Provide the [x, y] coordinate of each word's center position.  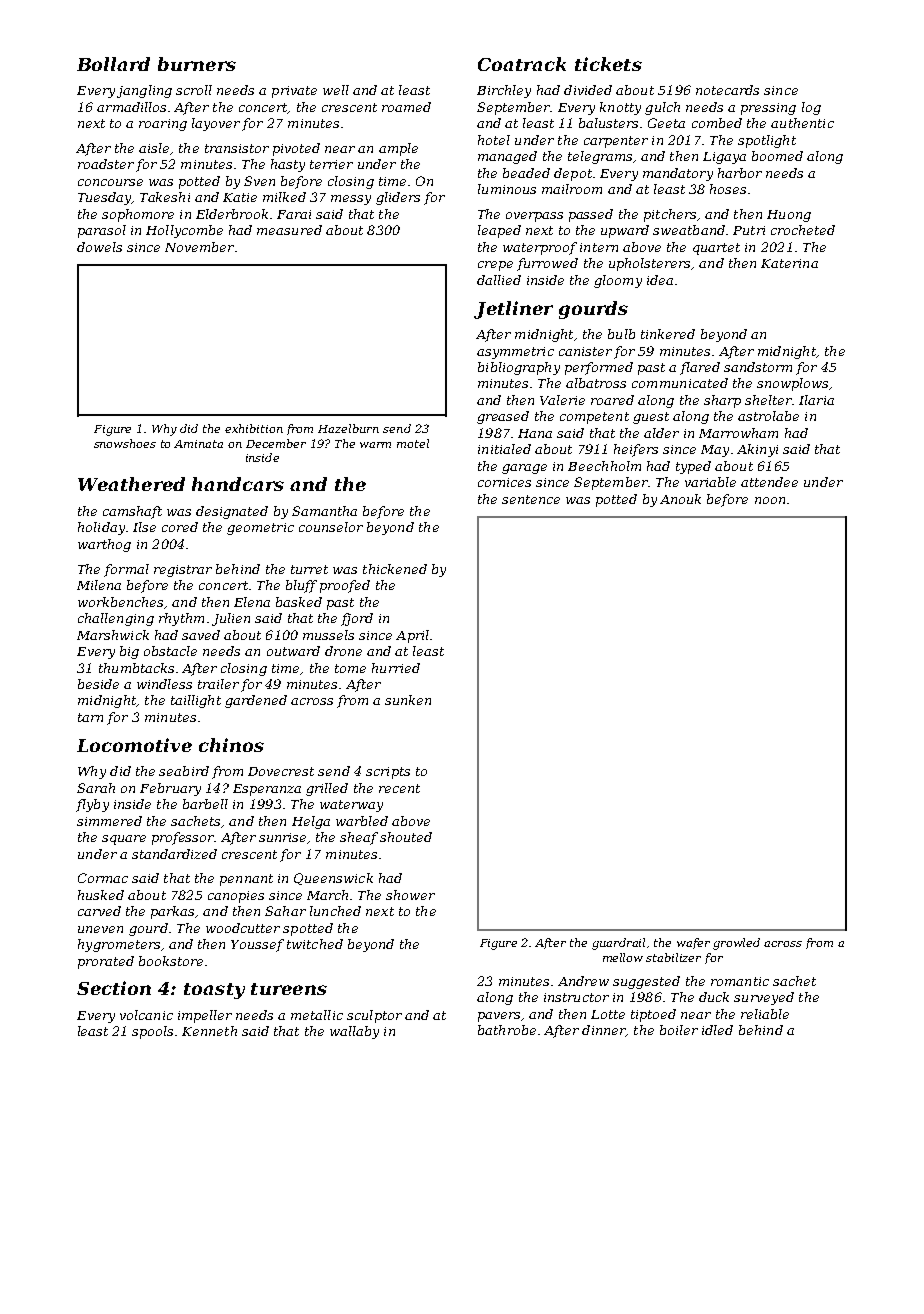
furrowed [547, 264]
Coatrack [522, 64]
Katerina [789, 263]
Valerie [562, 400]
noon [770, 500]
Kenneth [209, 1031]
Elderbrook [232, 214]
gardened [256, 701]
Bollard [113, 64]
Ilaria [816, 400]
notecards [727, 90]
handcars [238, 484]
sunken [408, 700]
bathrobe [507, 1030]
